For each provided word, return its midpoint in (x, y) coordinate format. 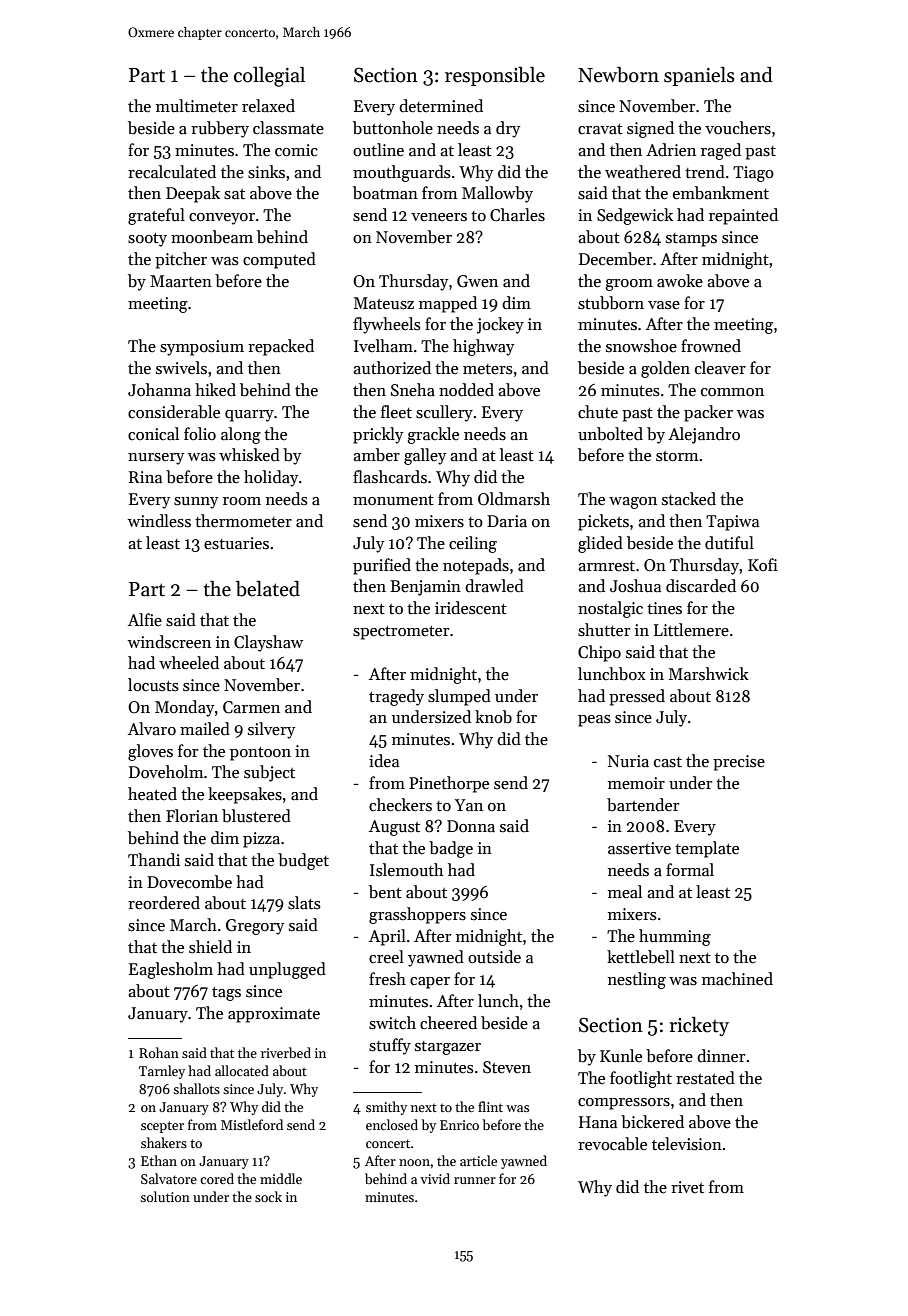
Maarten (181, 281)
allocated (242, 1070)
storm (677, 456)
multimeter (197, 106)
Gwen (477, 281)
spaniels (699, 76)
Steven (507, 1067)
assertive (639, 848)
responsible (495, 76)
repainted (743, 216)
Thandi (154, 860)
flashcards (390, 477)
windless (159, 521)
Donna (471, 826)
